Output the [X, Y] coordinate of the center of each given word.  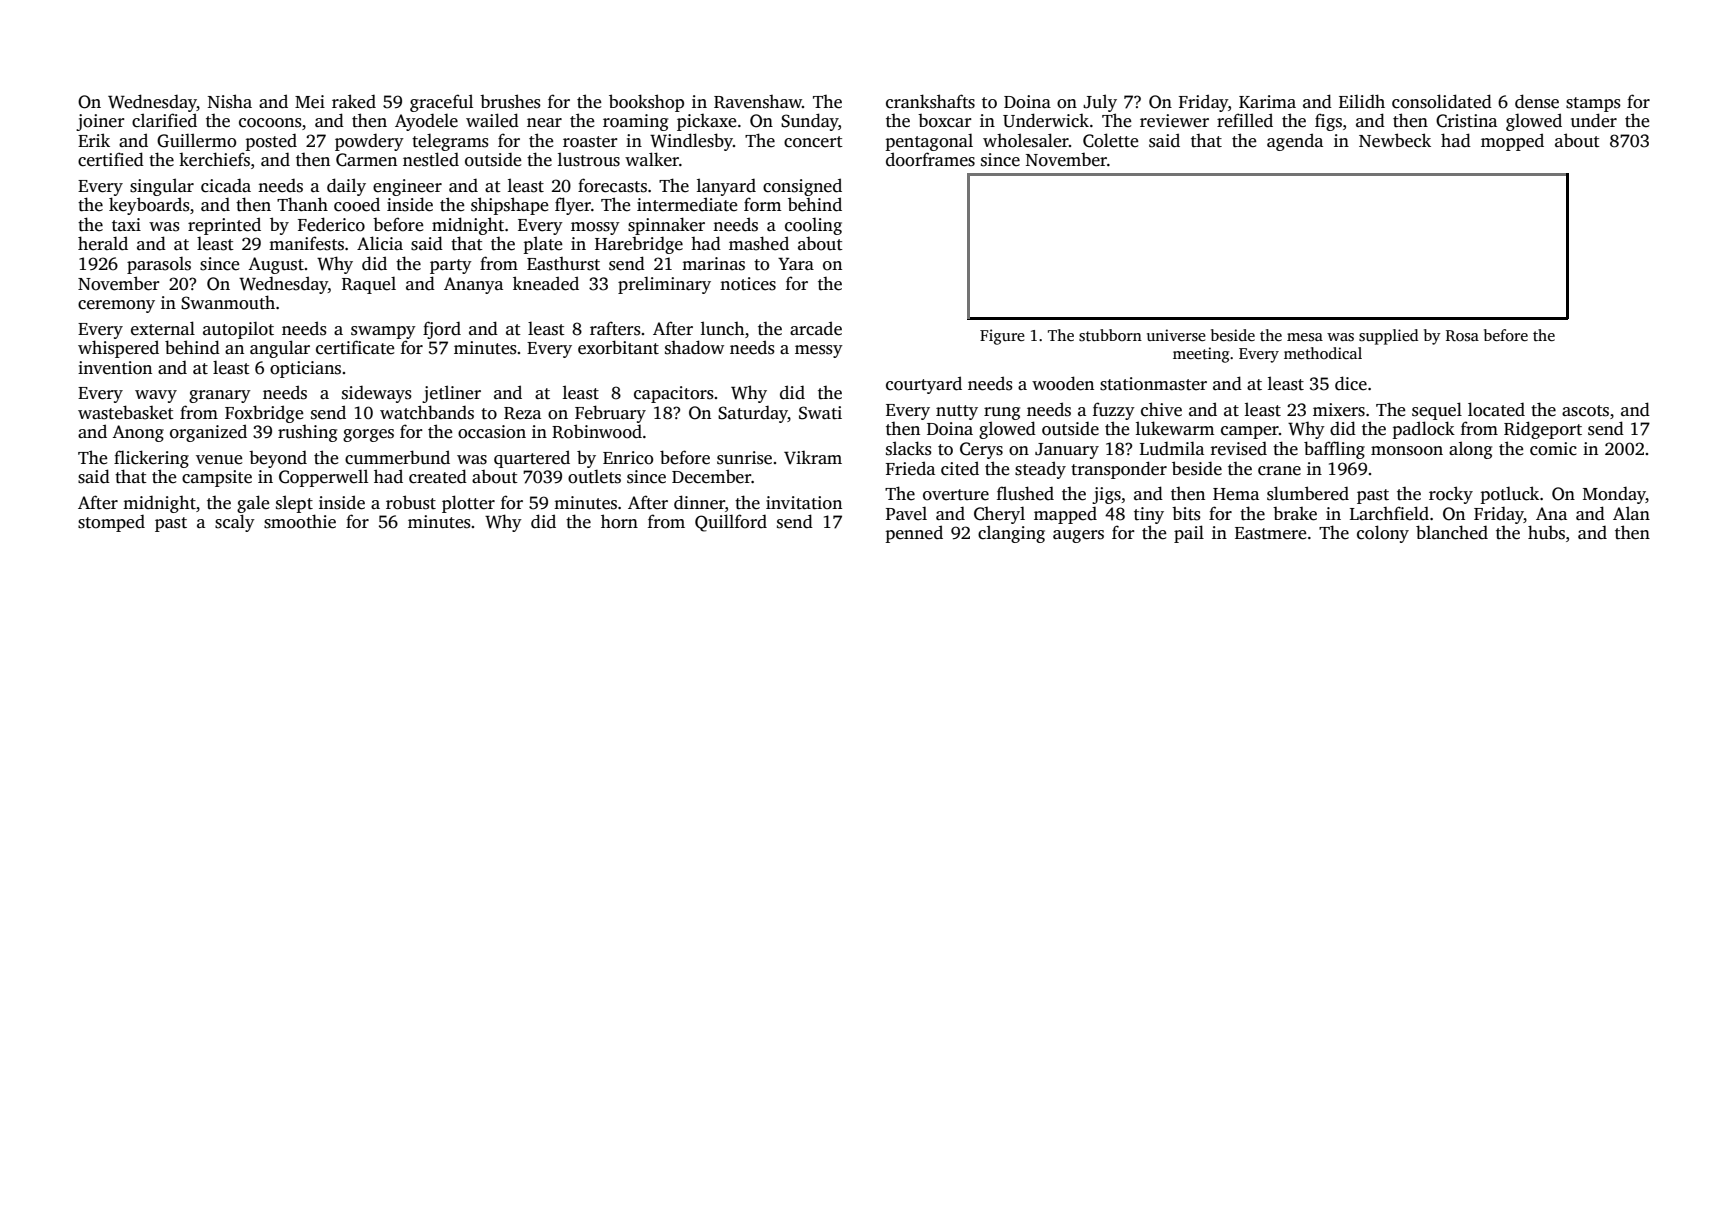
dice [1351, 383]
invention [115, 368]
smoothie [300, 521]
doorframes [930, 159]
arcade [816, 328]
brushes [510, 101]
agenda [1295, 142]
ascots [1585, 411]
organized [208, 433]
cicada [226, 185]
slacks [909, 448]
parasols [159, 265]
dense [1537, 101]
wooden [1063, 383]
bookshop [646, 103]
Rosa [1462, 335]
